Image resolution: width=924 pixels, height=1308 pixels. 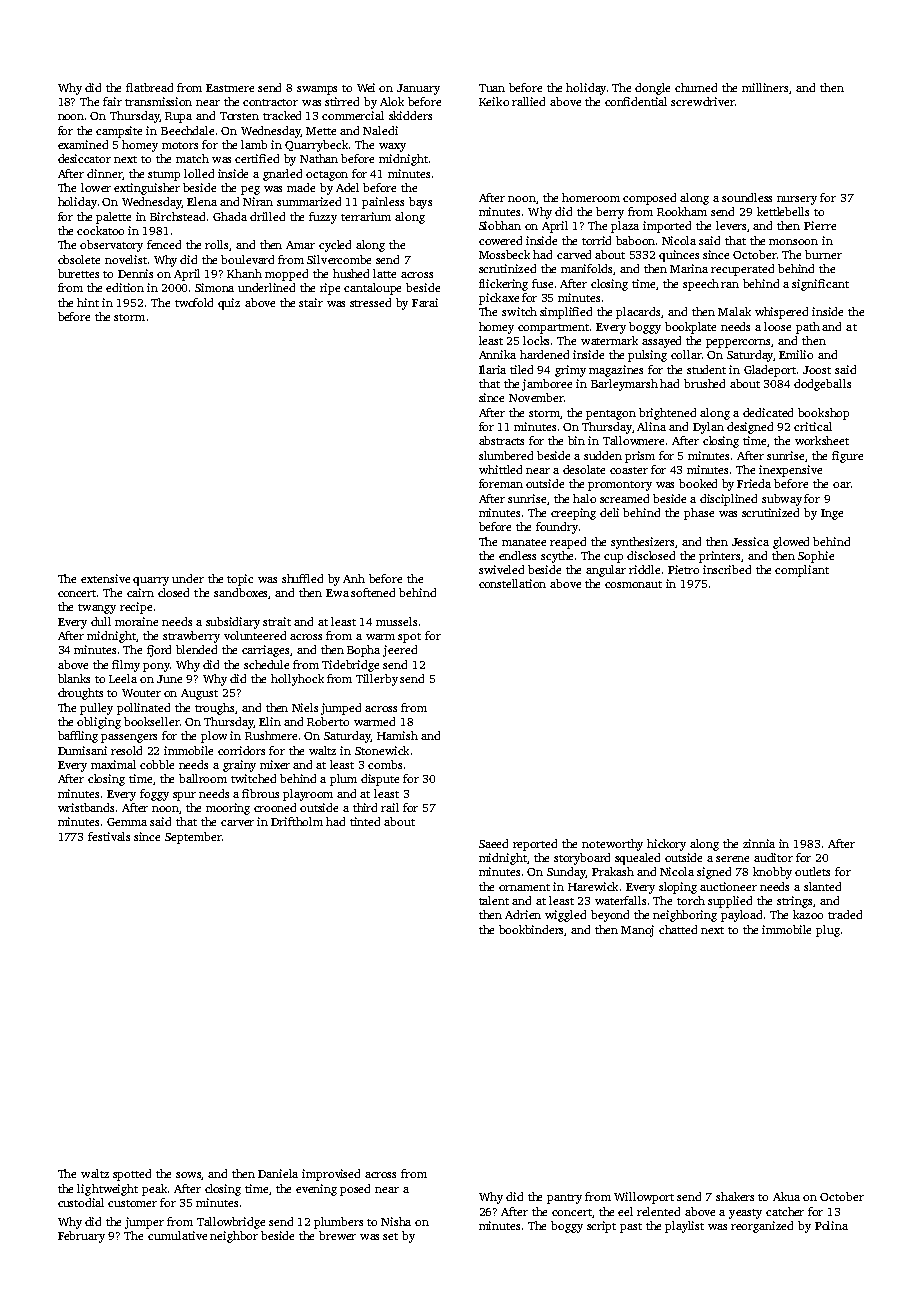 What do you see at coordinates (177, 1235) in the screenshot?
I see `cumulative` at bounding box center [177, 1235].
